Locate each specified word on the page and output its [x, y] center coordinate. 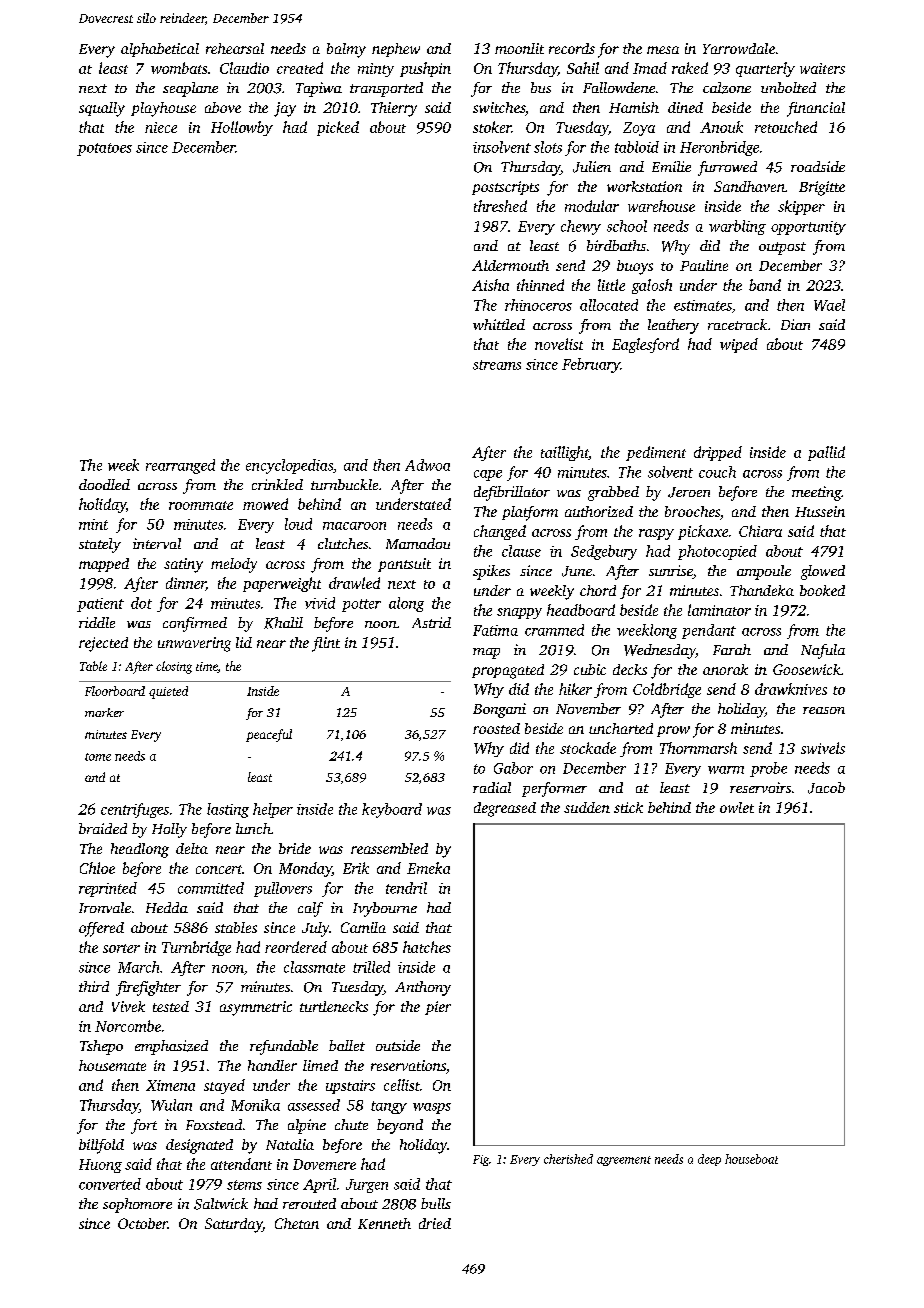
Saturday [233, 1225]
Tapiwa [319, 89]
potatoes [104, 149]
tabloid [637, 147]
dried [435, 1223]
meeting [816, 493]
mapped [104, 565]
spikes [491, 572]
